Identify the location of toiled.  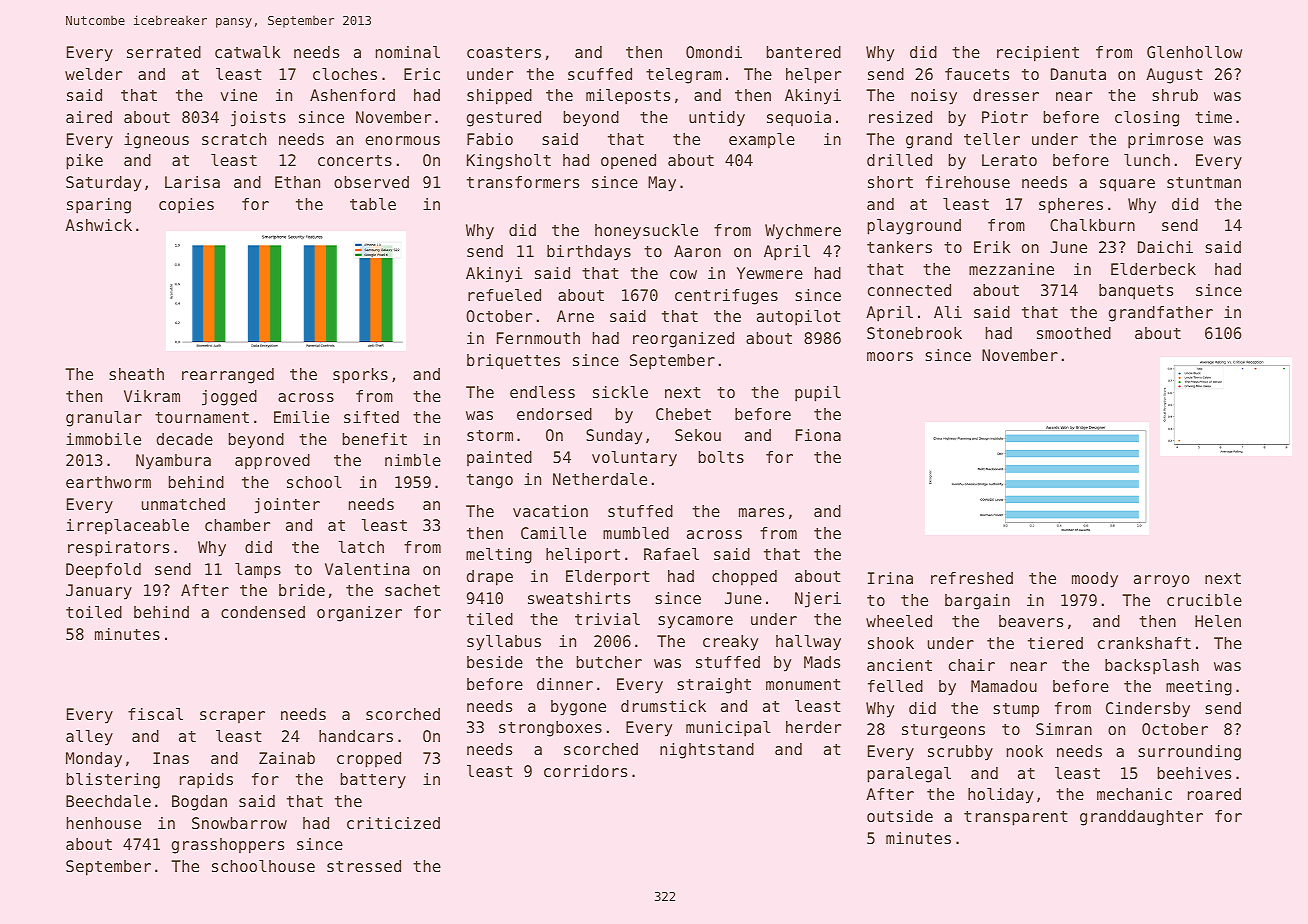
(94, 612).
